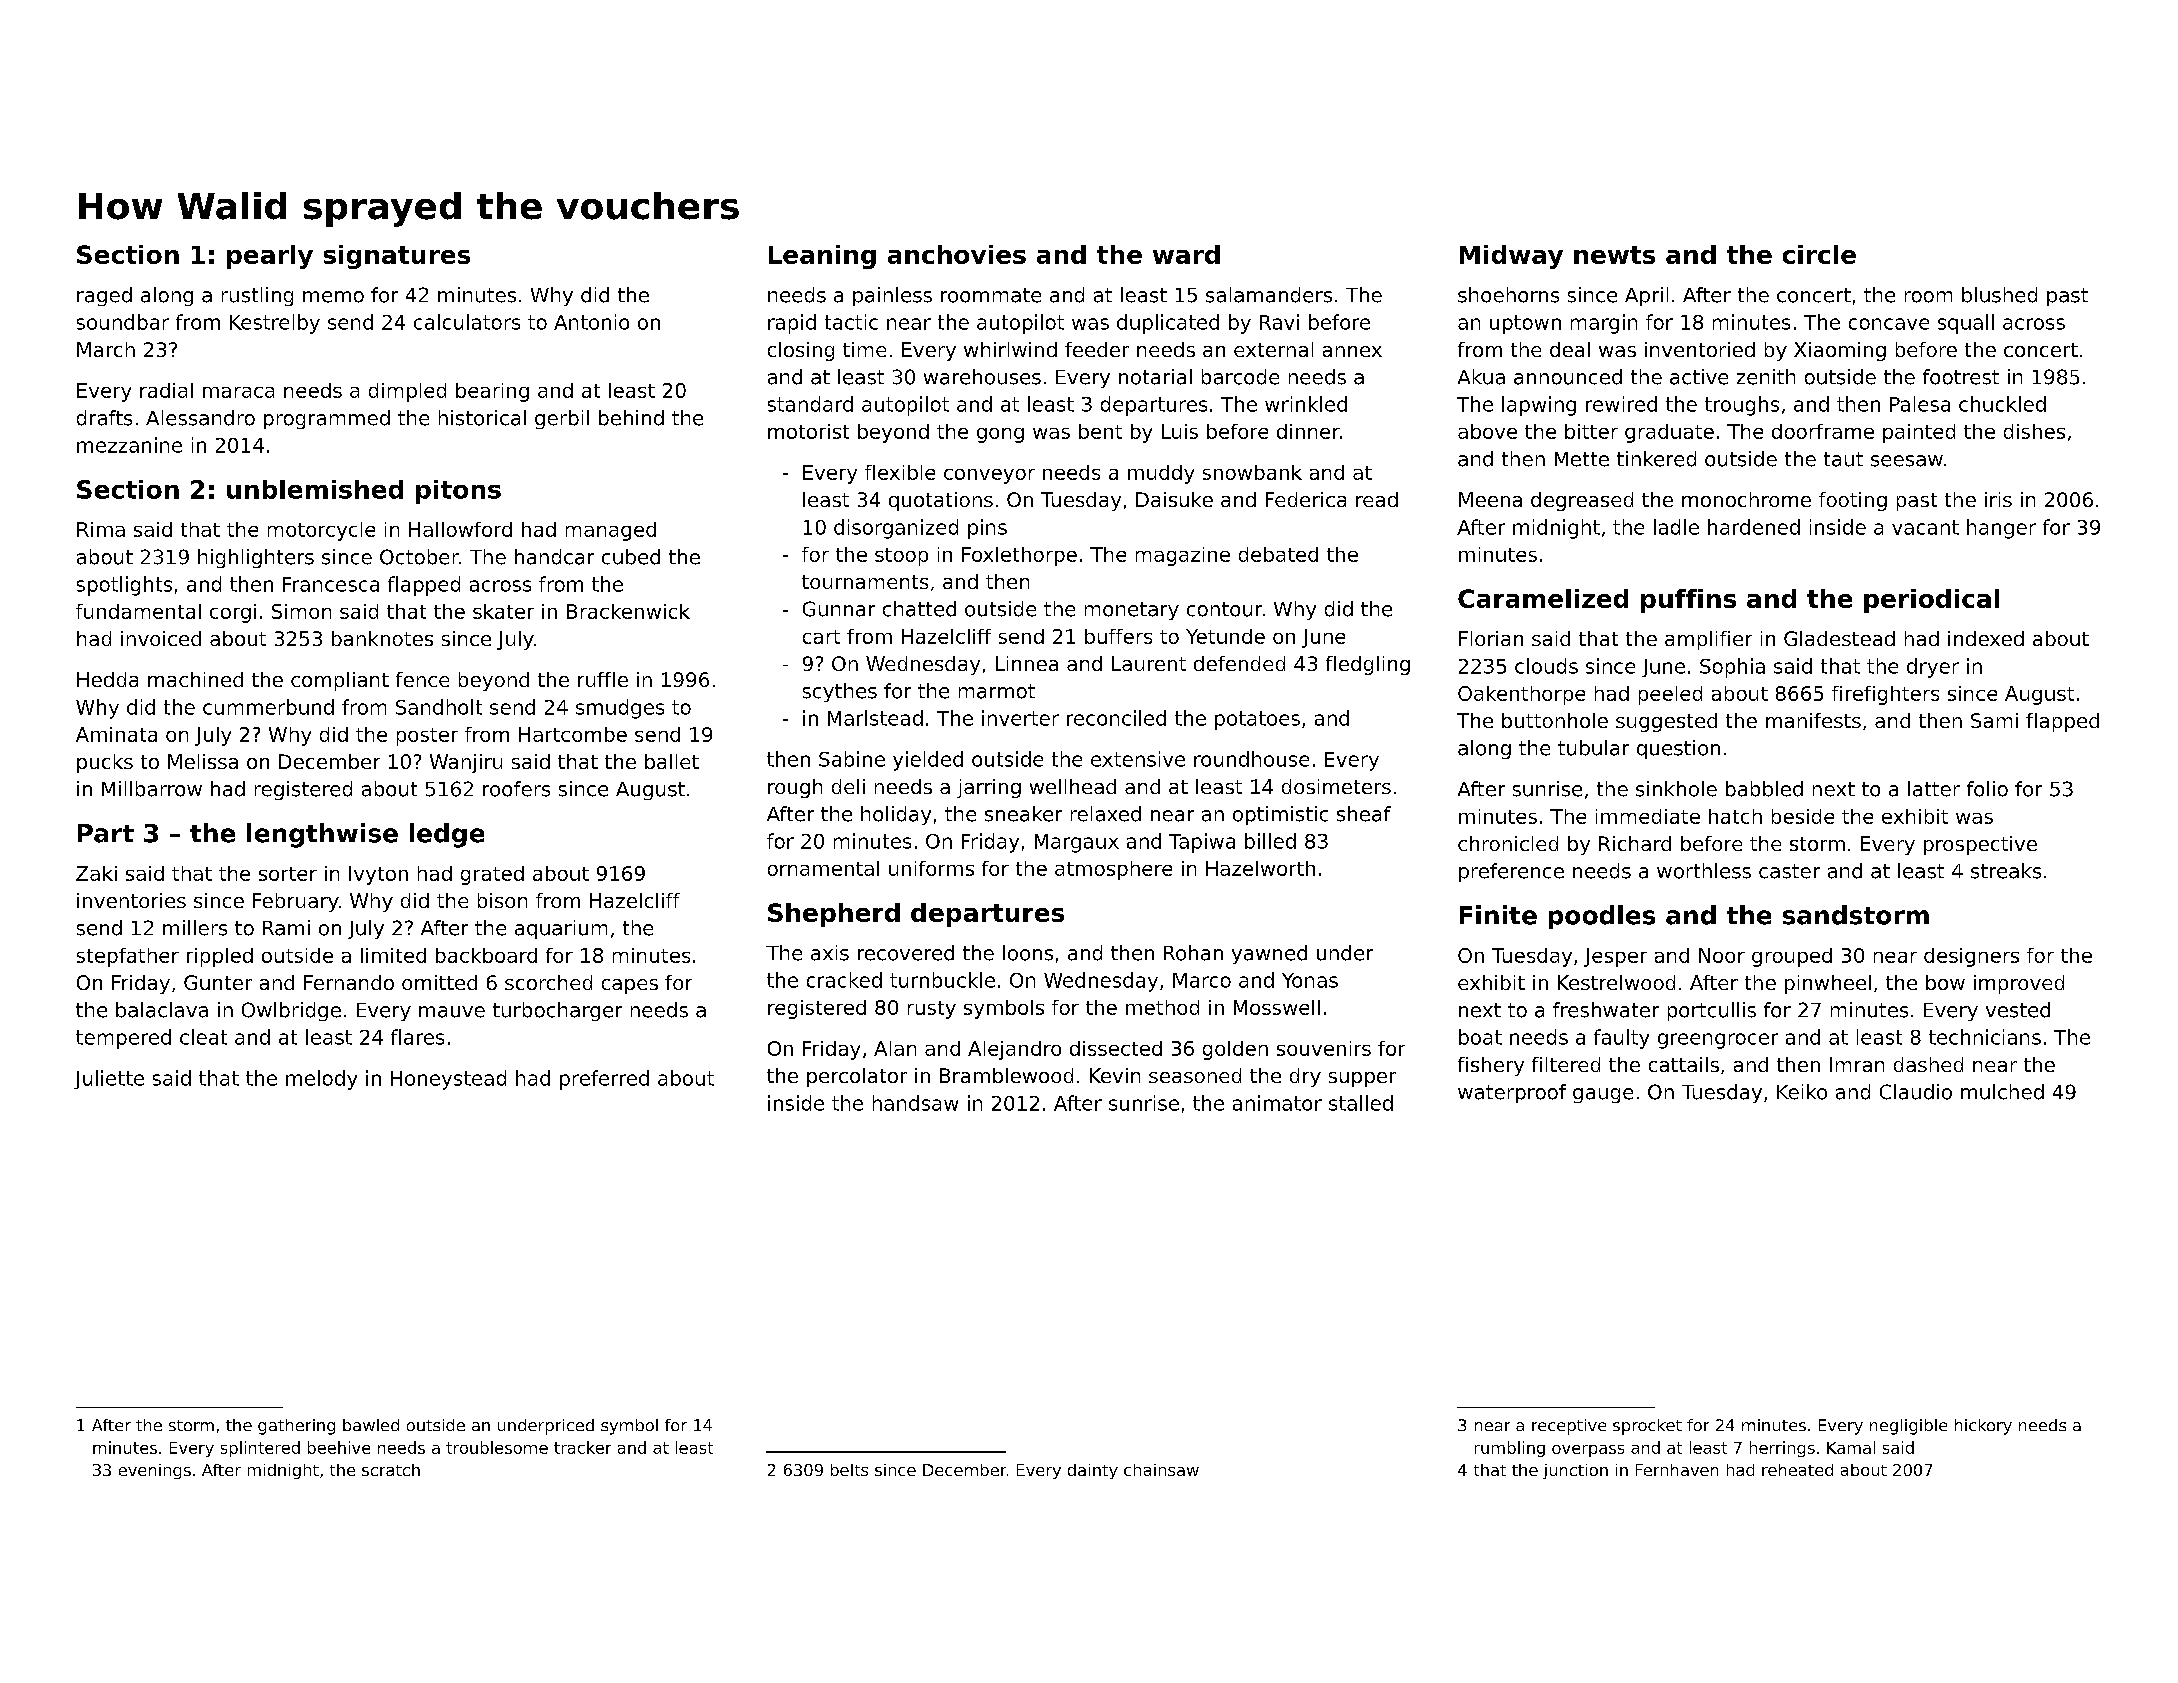  What do you see at coordinates (906, 953) in the screenshot?
I see `recovered` at bounding box center [906, 953].
